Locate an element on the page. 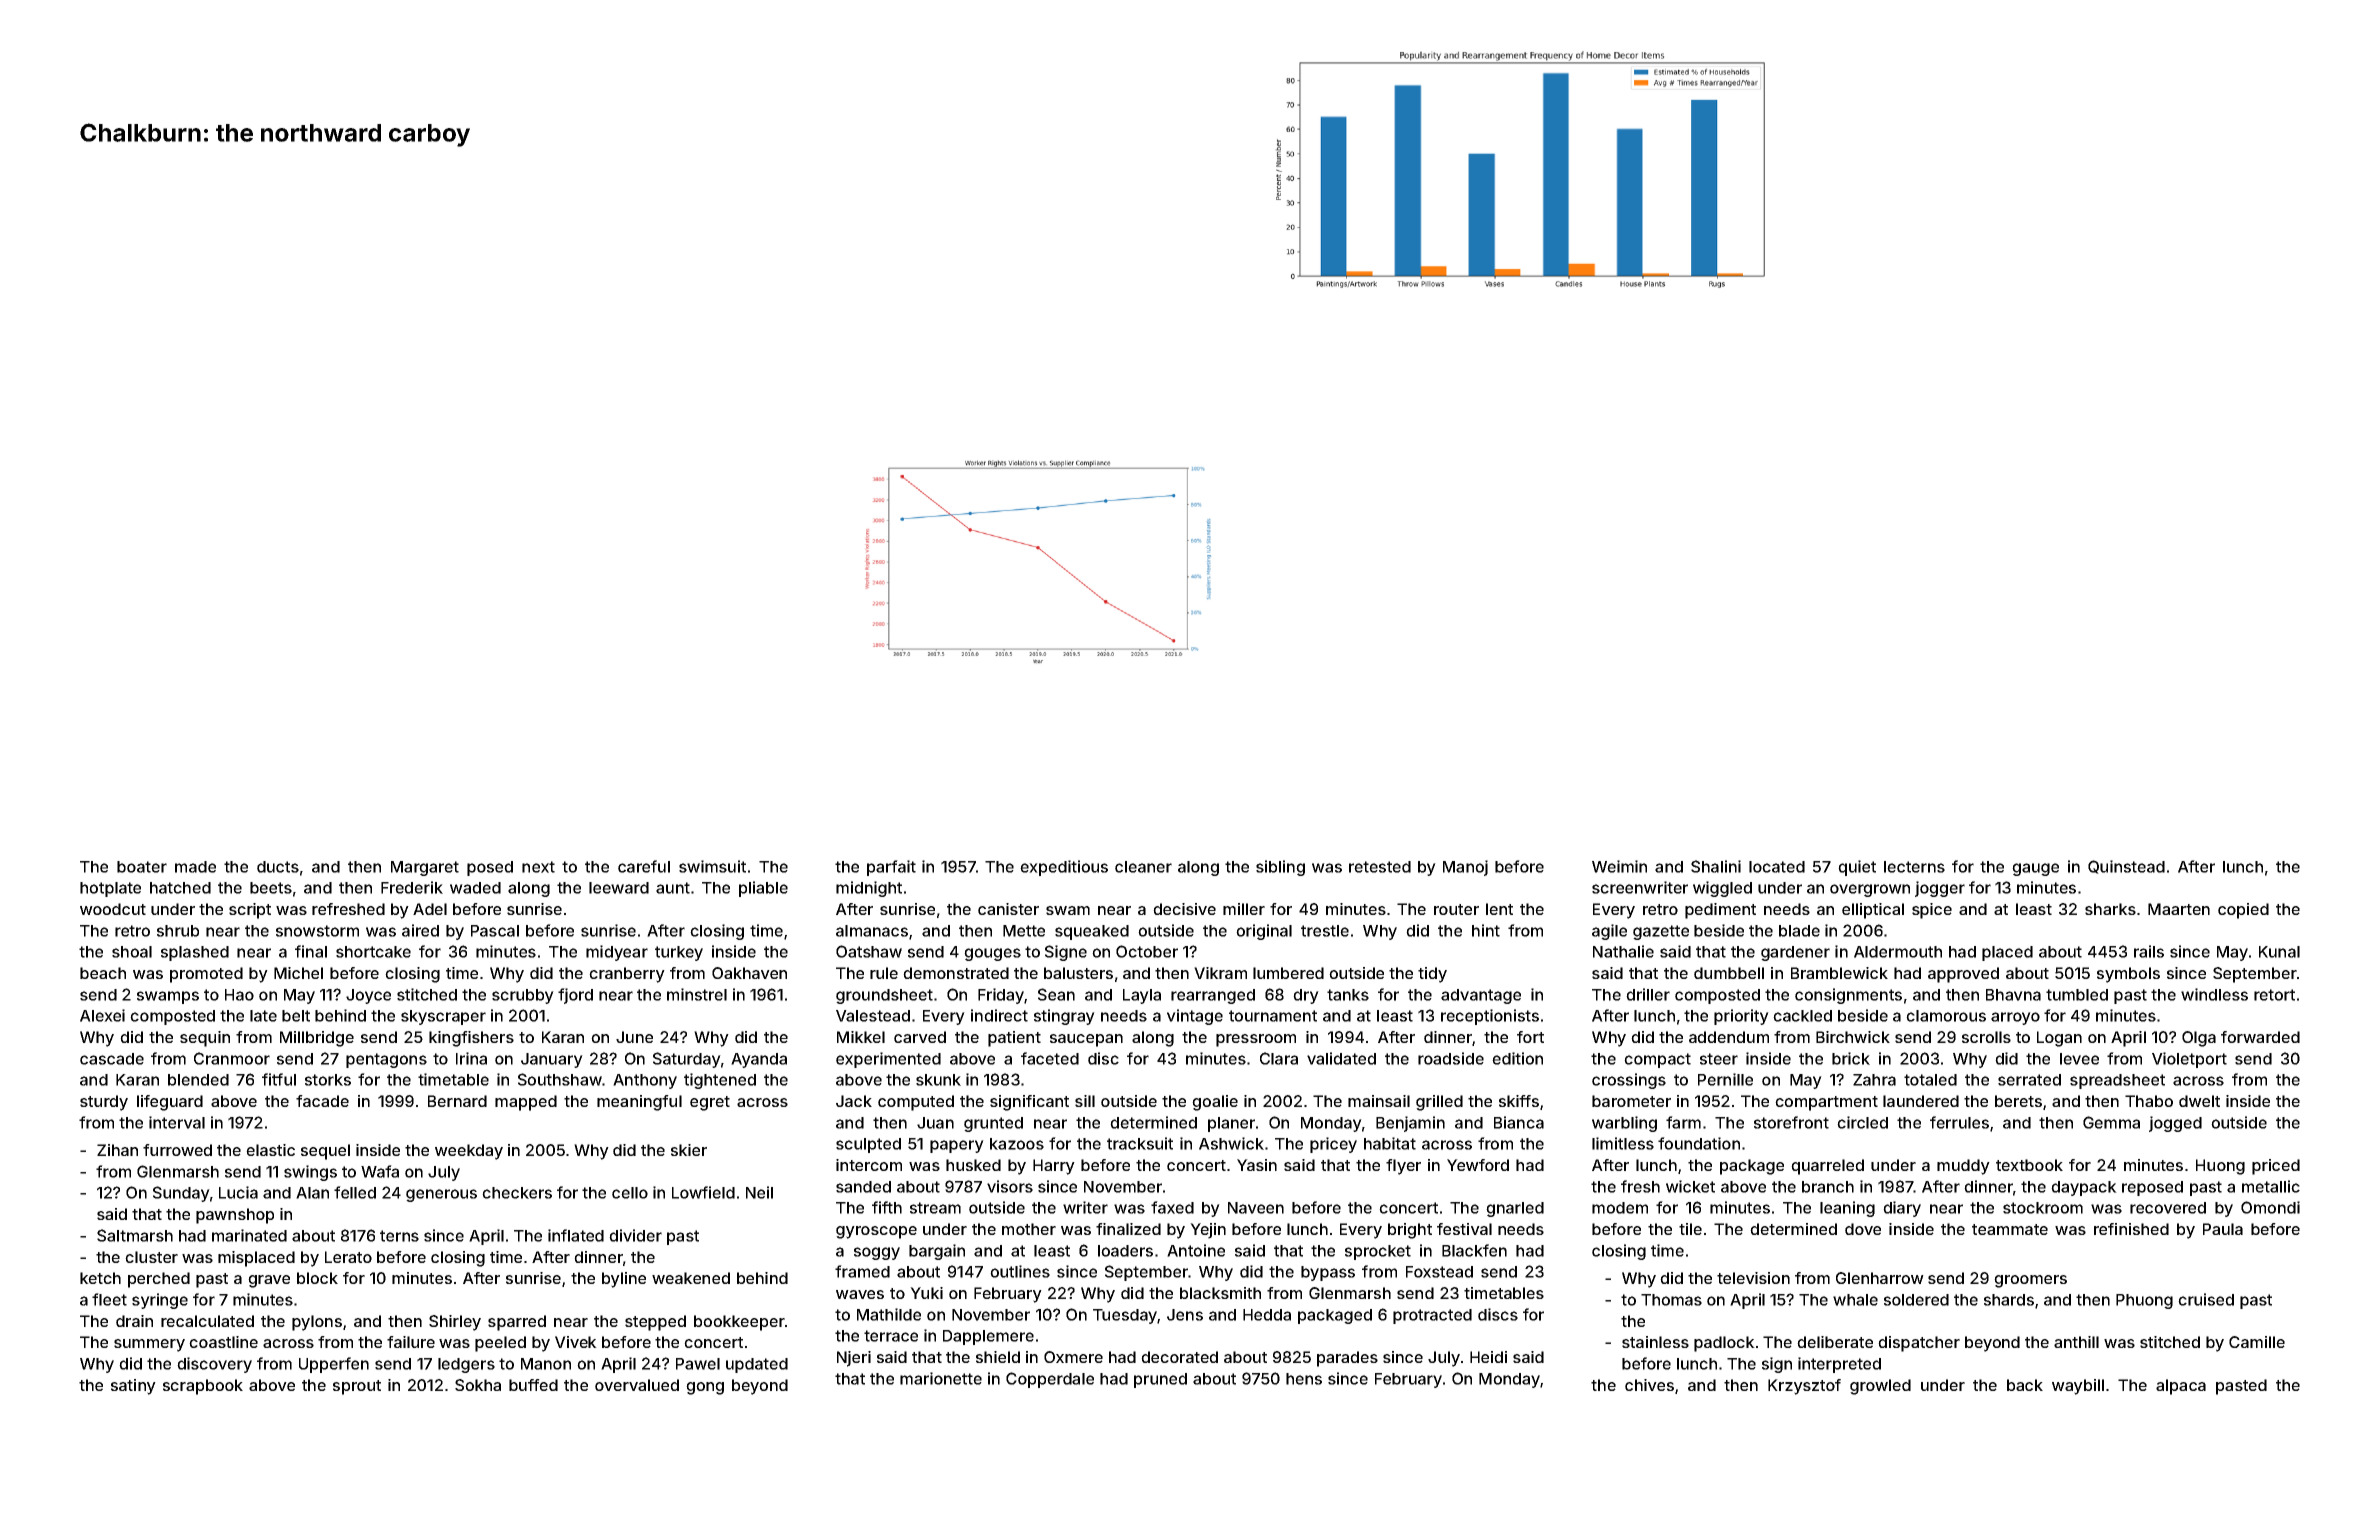  soggy is located at coordinates (877, 1253).
